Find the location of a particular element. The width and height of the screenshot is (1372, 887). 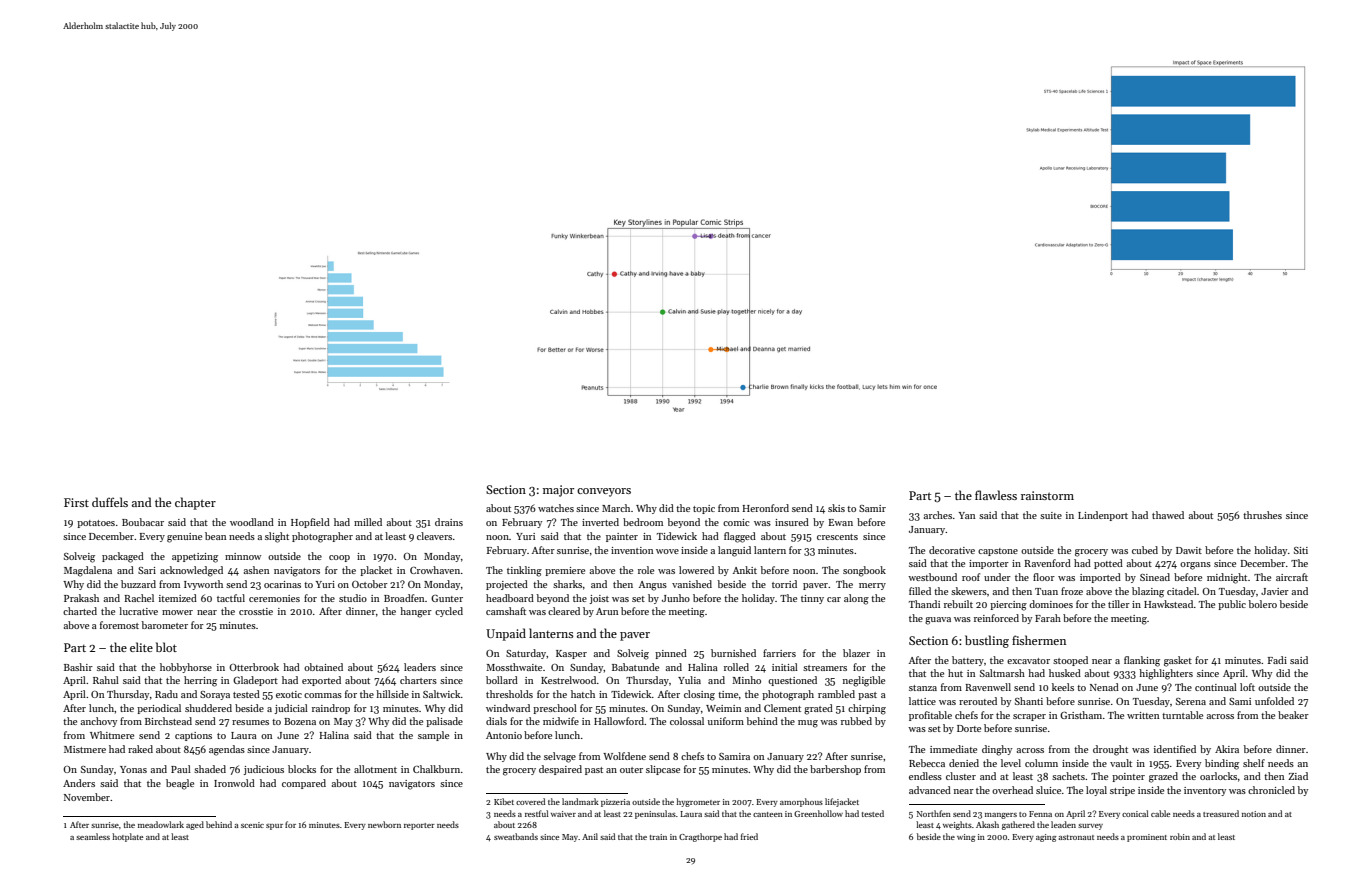

milled is located at coordinates (368, 522).
